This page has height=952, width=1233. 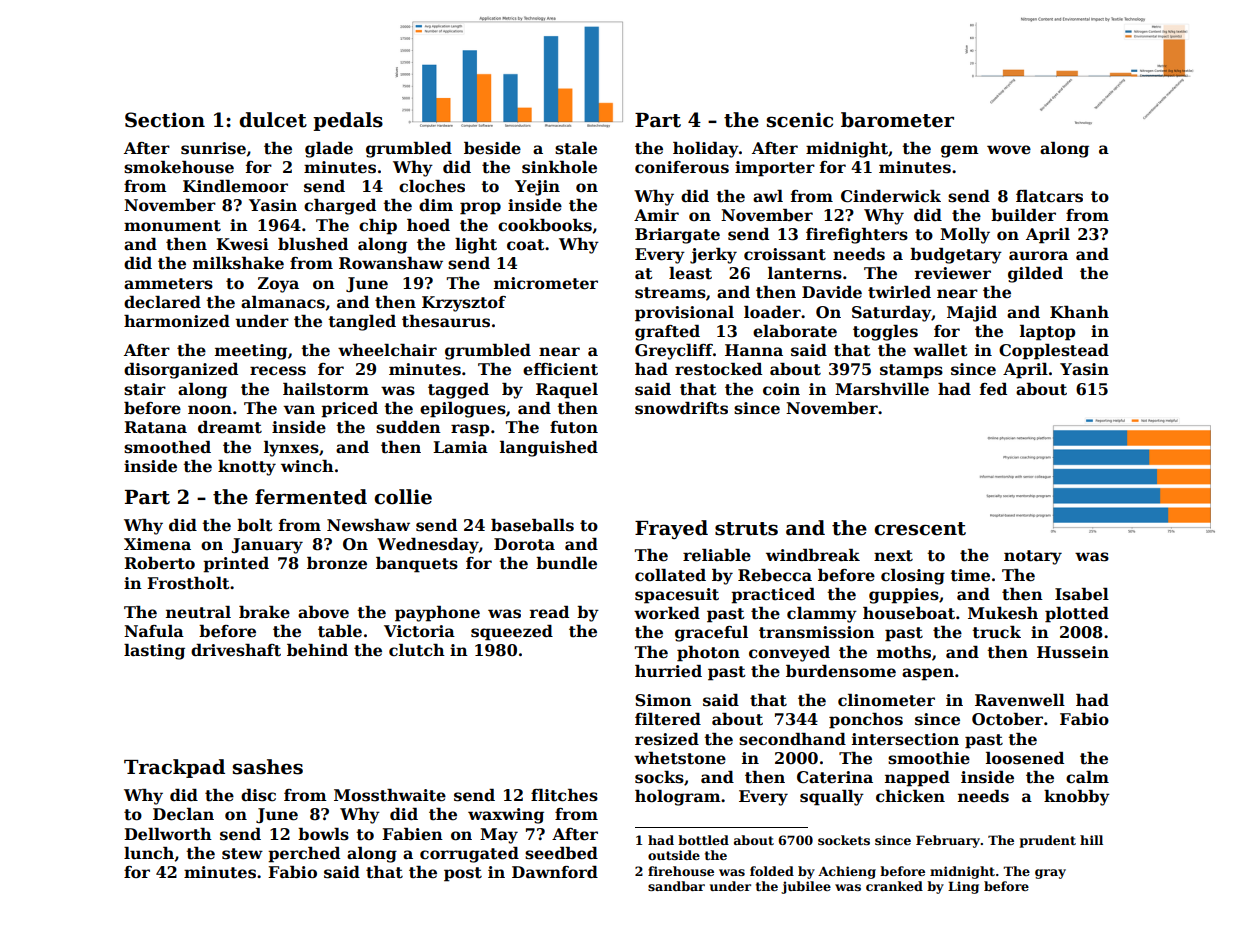 I want to click on milkshake, so click(x=238, y=263).
